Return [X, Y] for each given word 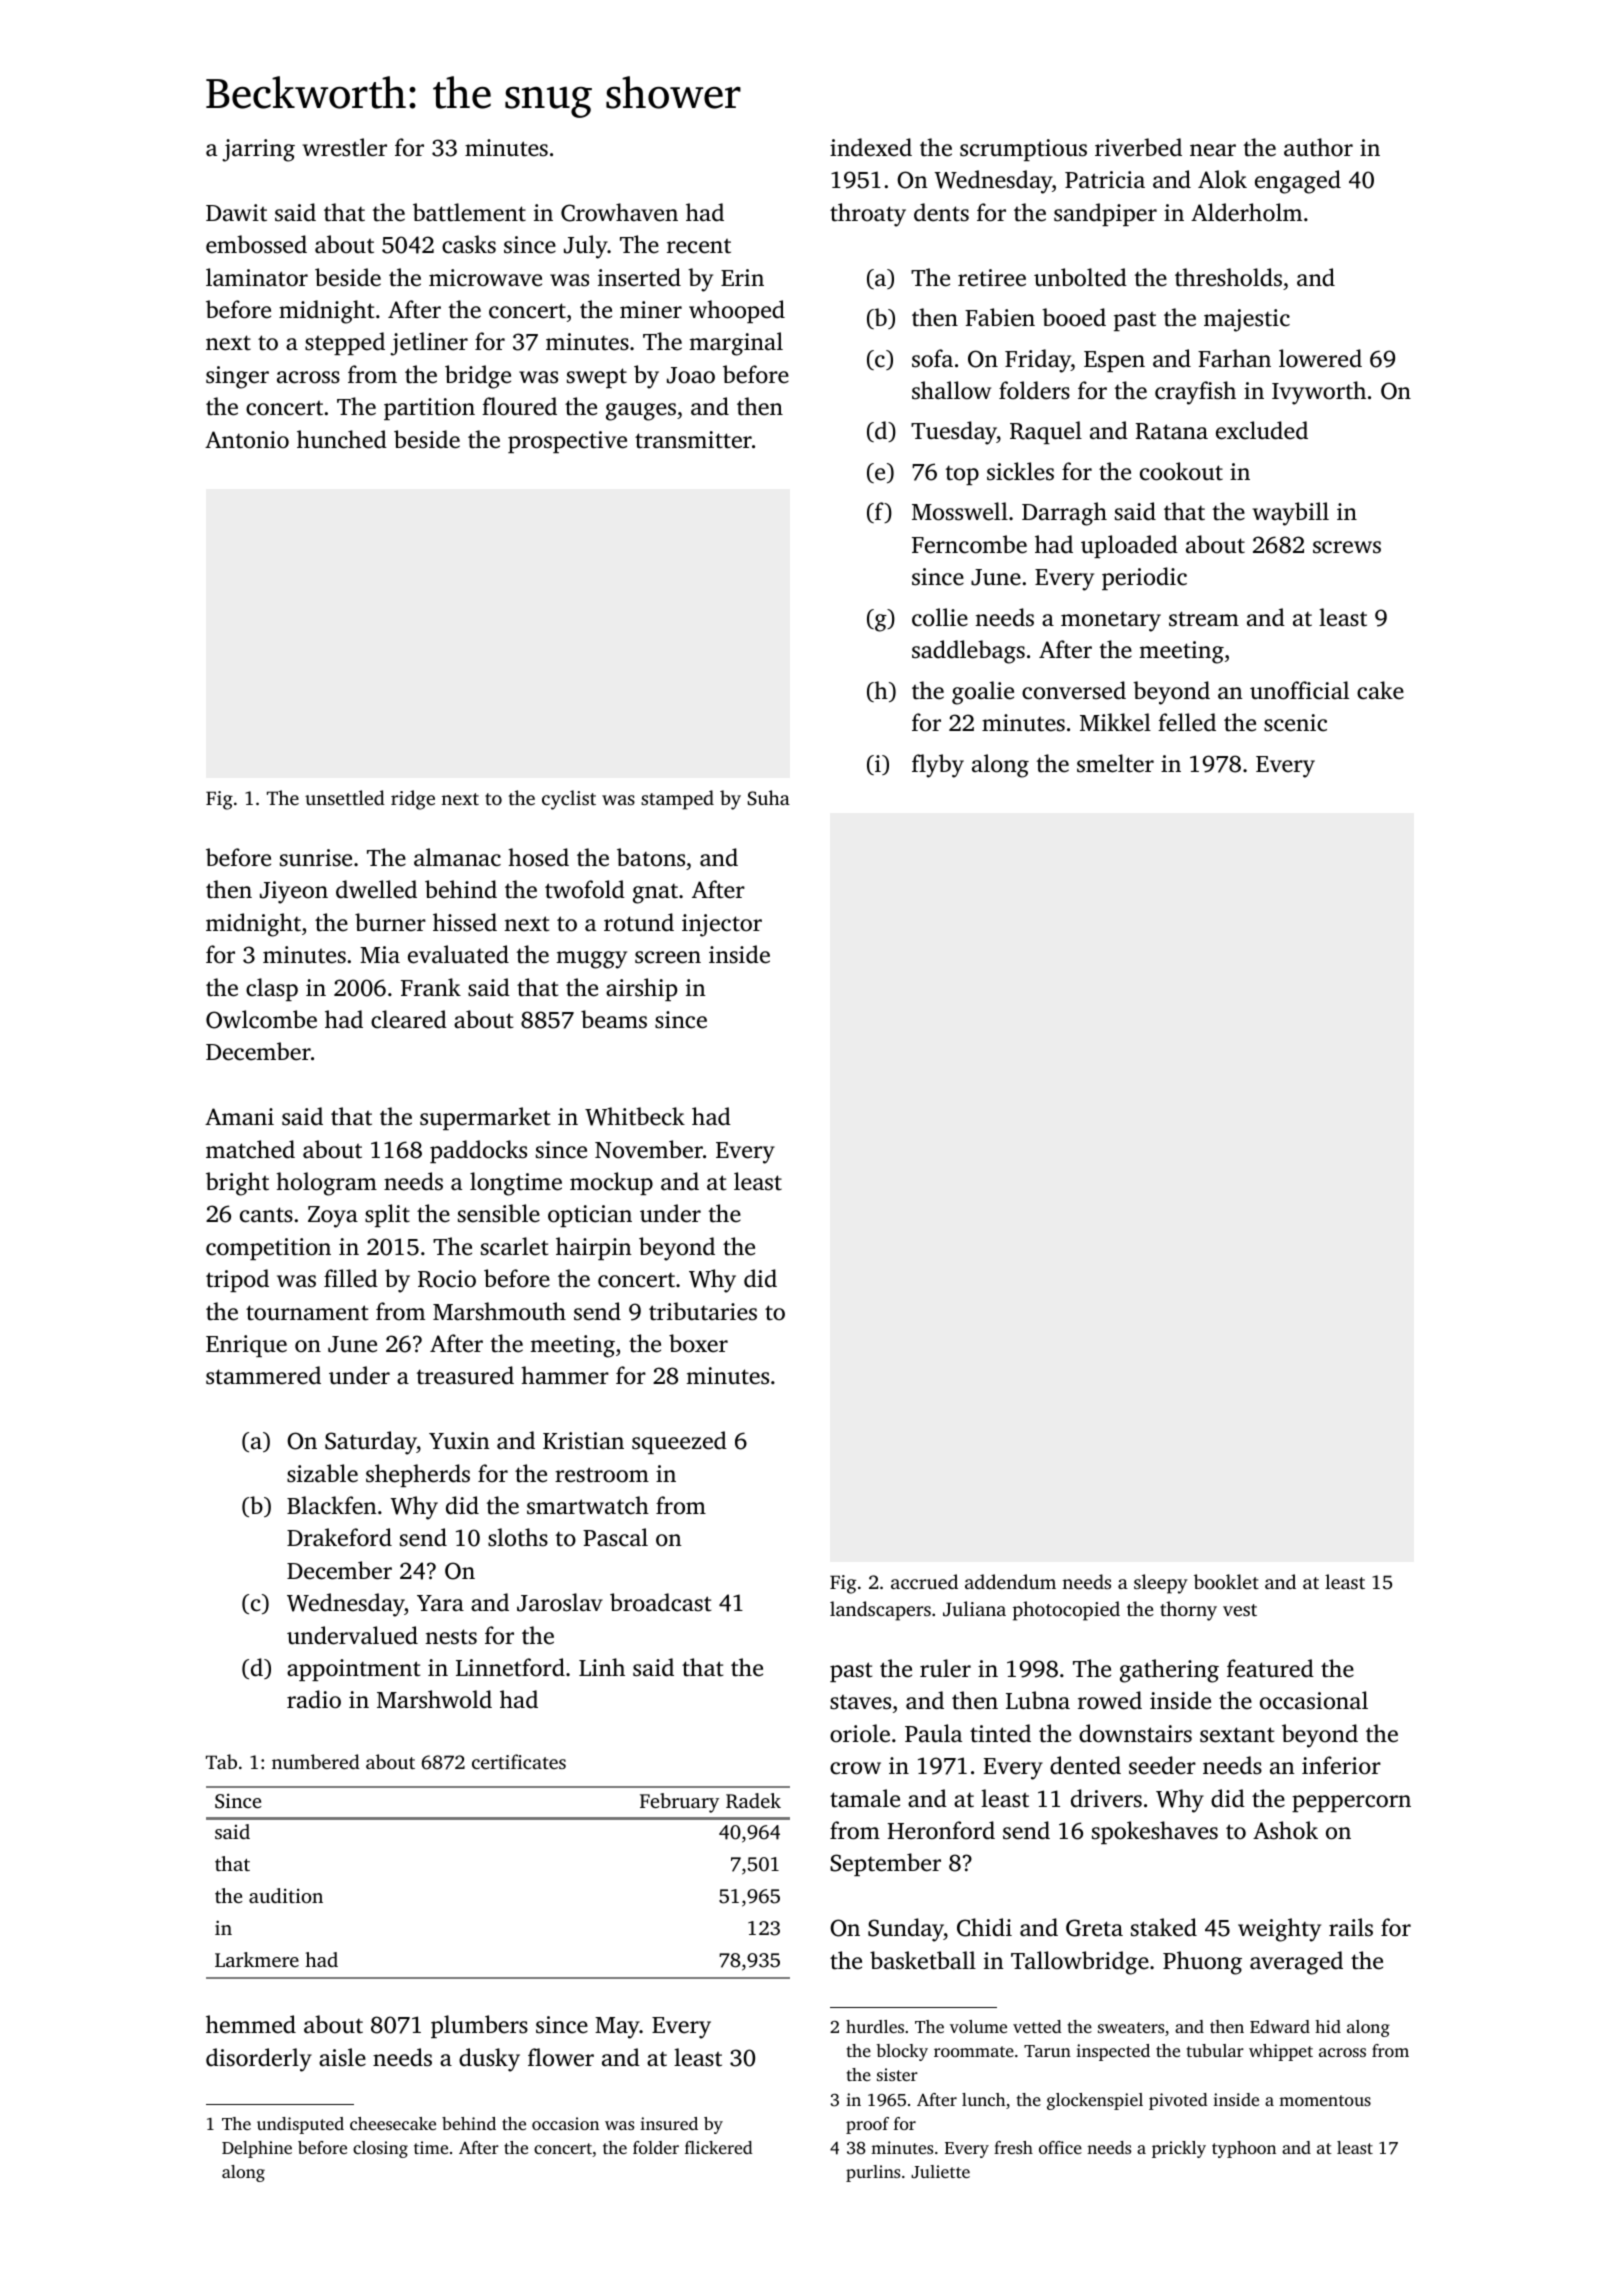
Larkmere [257, 1959]
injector [722, 925]
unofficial [1299, 690]
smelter [1115, 763]
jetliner [429, 344]
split [387, 1215]
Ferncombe [969, 544]
